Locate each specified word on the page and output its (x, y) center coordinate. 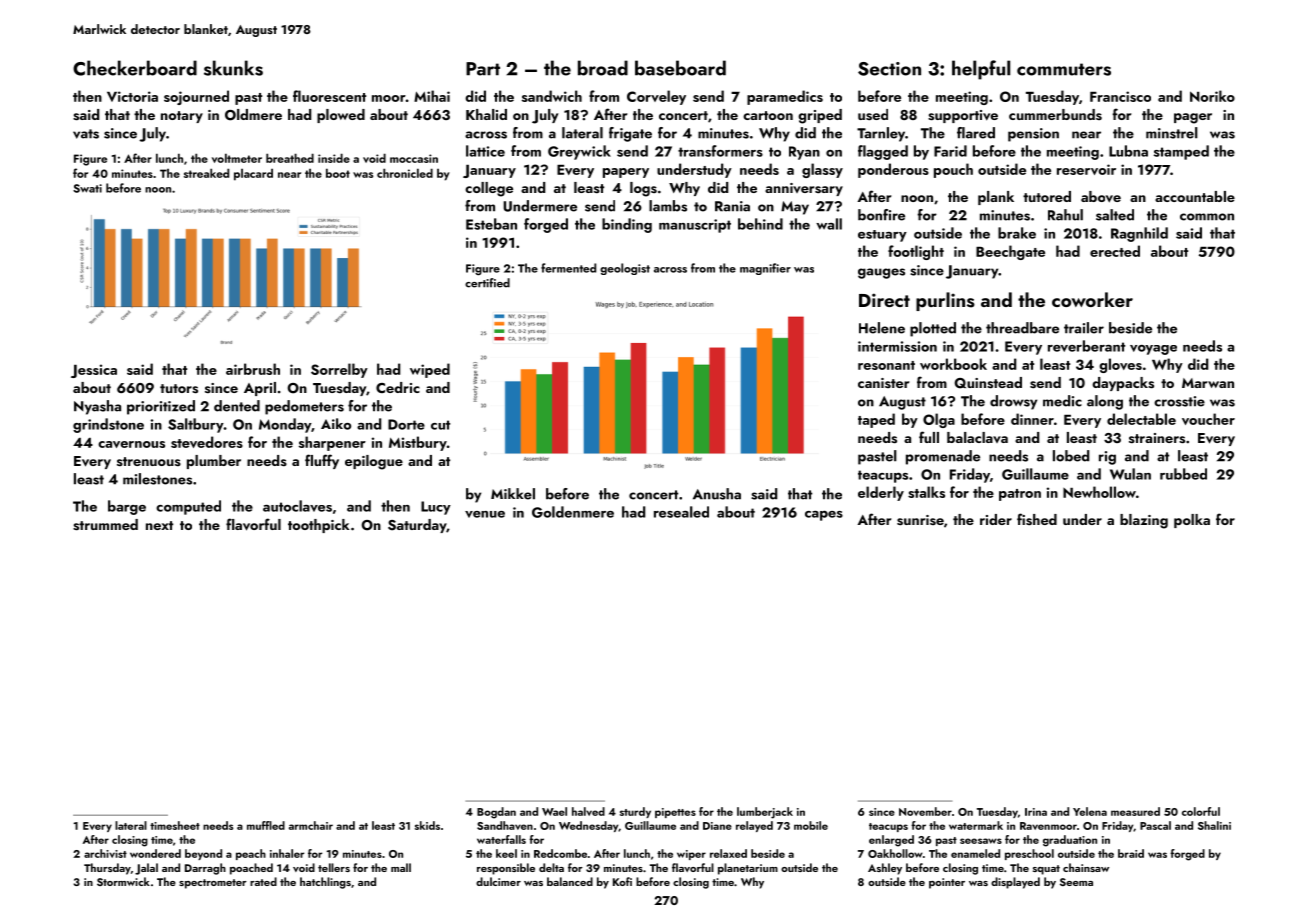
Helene (882, 328)
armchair (311, 825)
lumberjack (765, 813)
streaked (206, 173)
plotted (933, 329)
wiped (430, 370)
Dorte (406, 424)
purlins (945, 301)
